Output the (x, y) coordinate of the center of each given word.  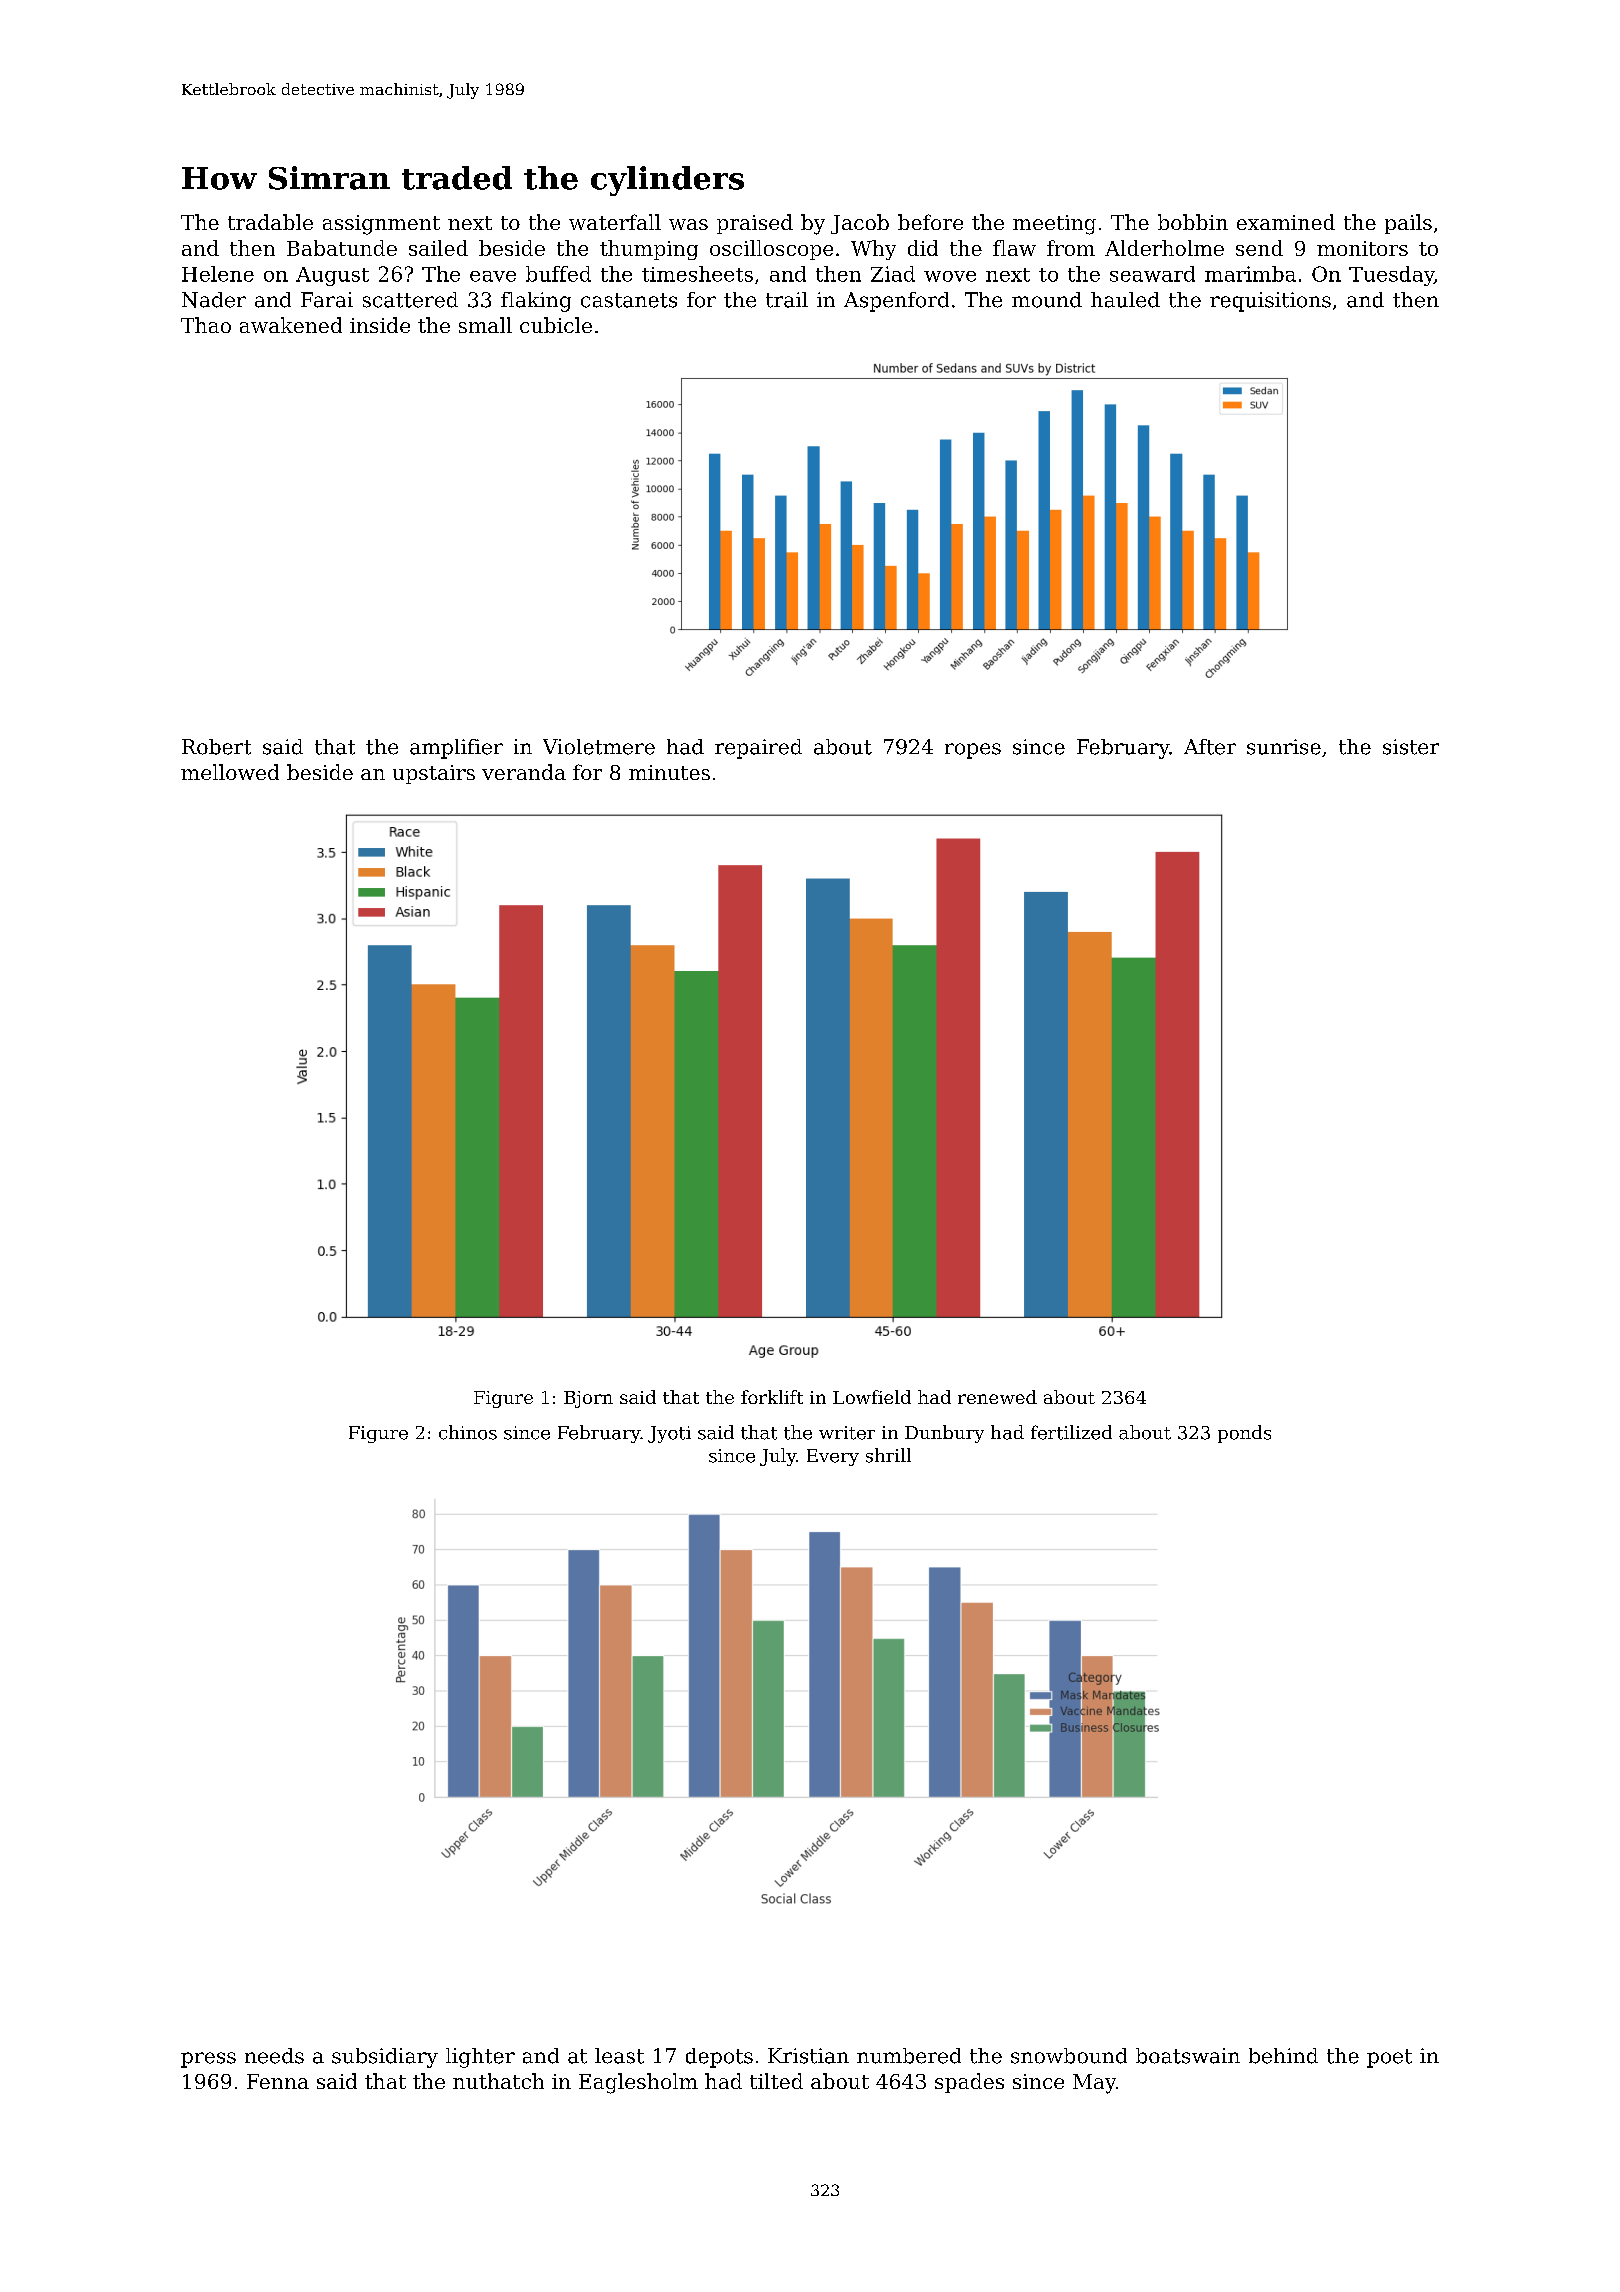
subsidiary (385, 2058)
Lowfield (872, 1397)
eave (493, 276)
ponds (1244, 1434)
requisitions (1270, 302)
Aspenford (896, 302)
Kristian (808, 2056)
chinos (468, 1432)
